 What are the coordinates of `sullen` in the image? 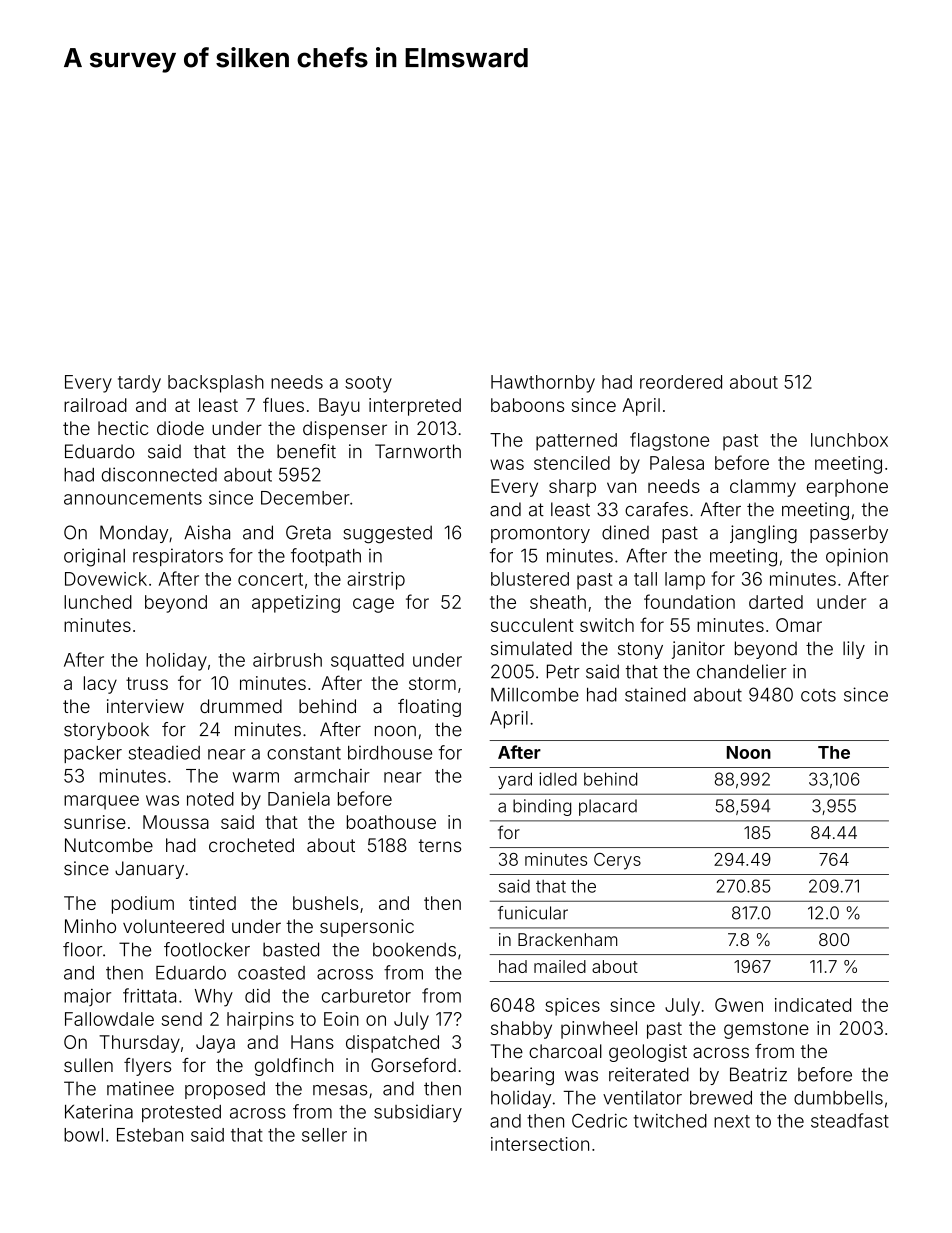 It's located at (88, 1065).
